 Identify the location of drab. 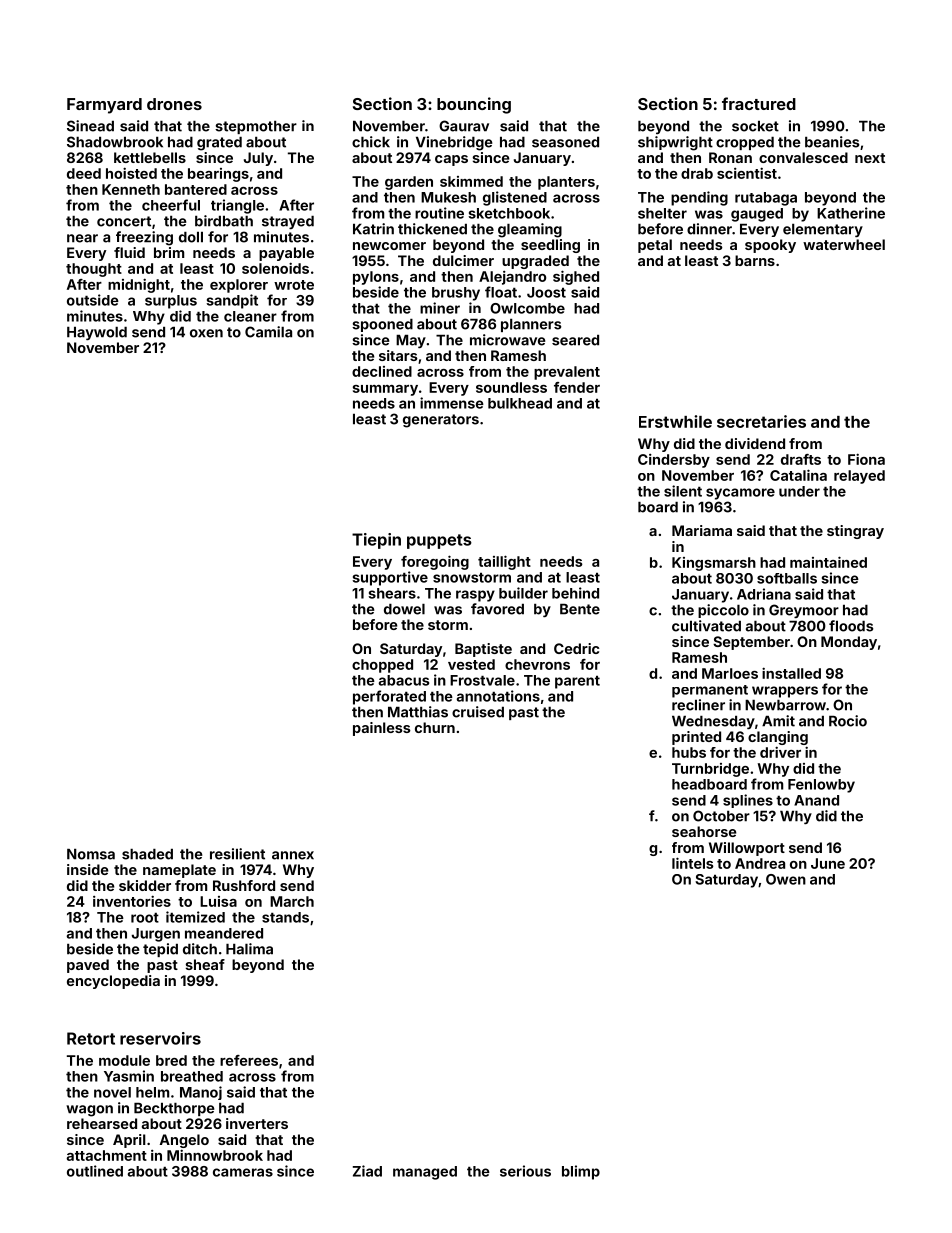
(697, 173).
